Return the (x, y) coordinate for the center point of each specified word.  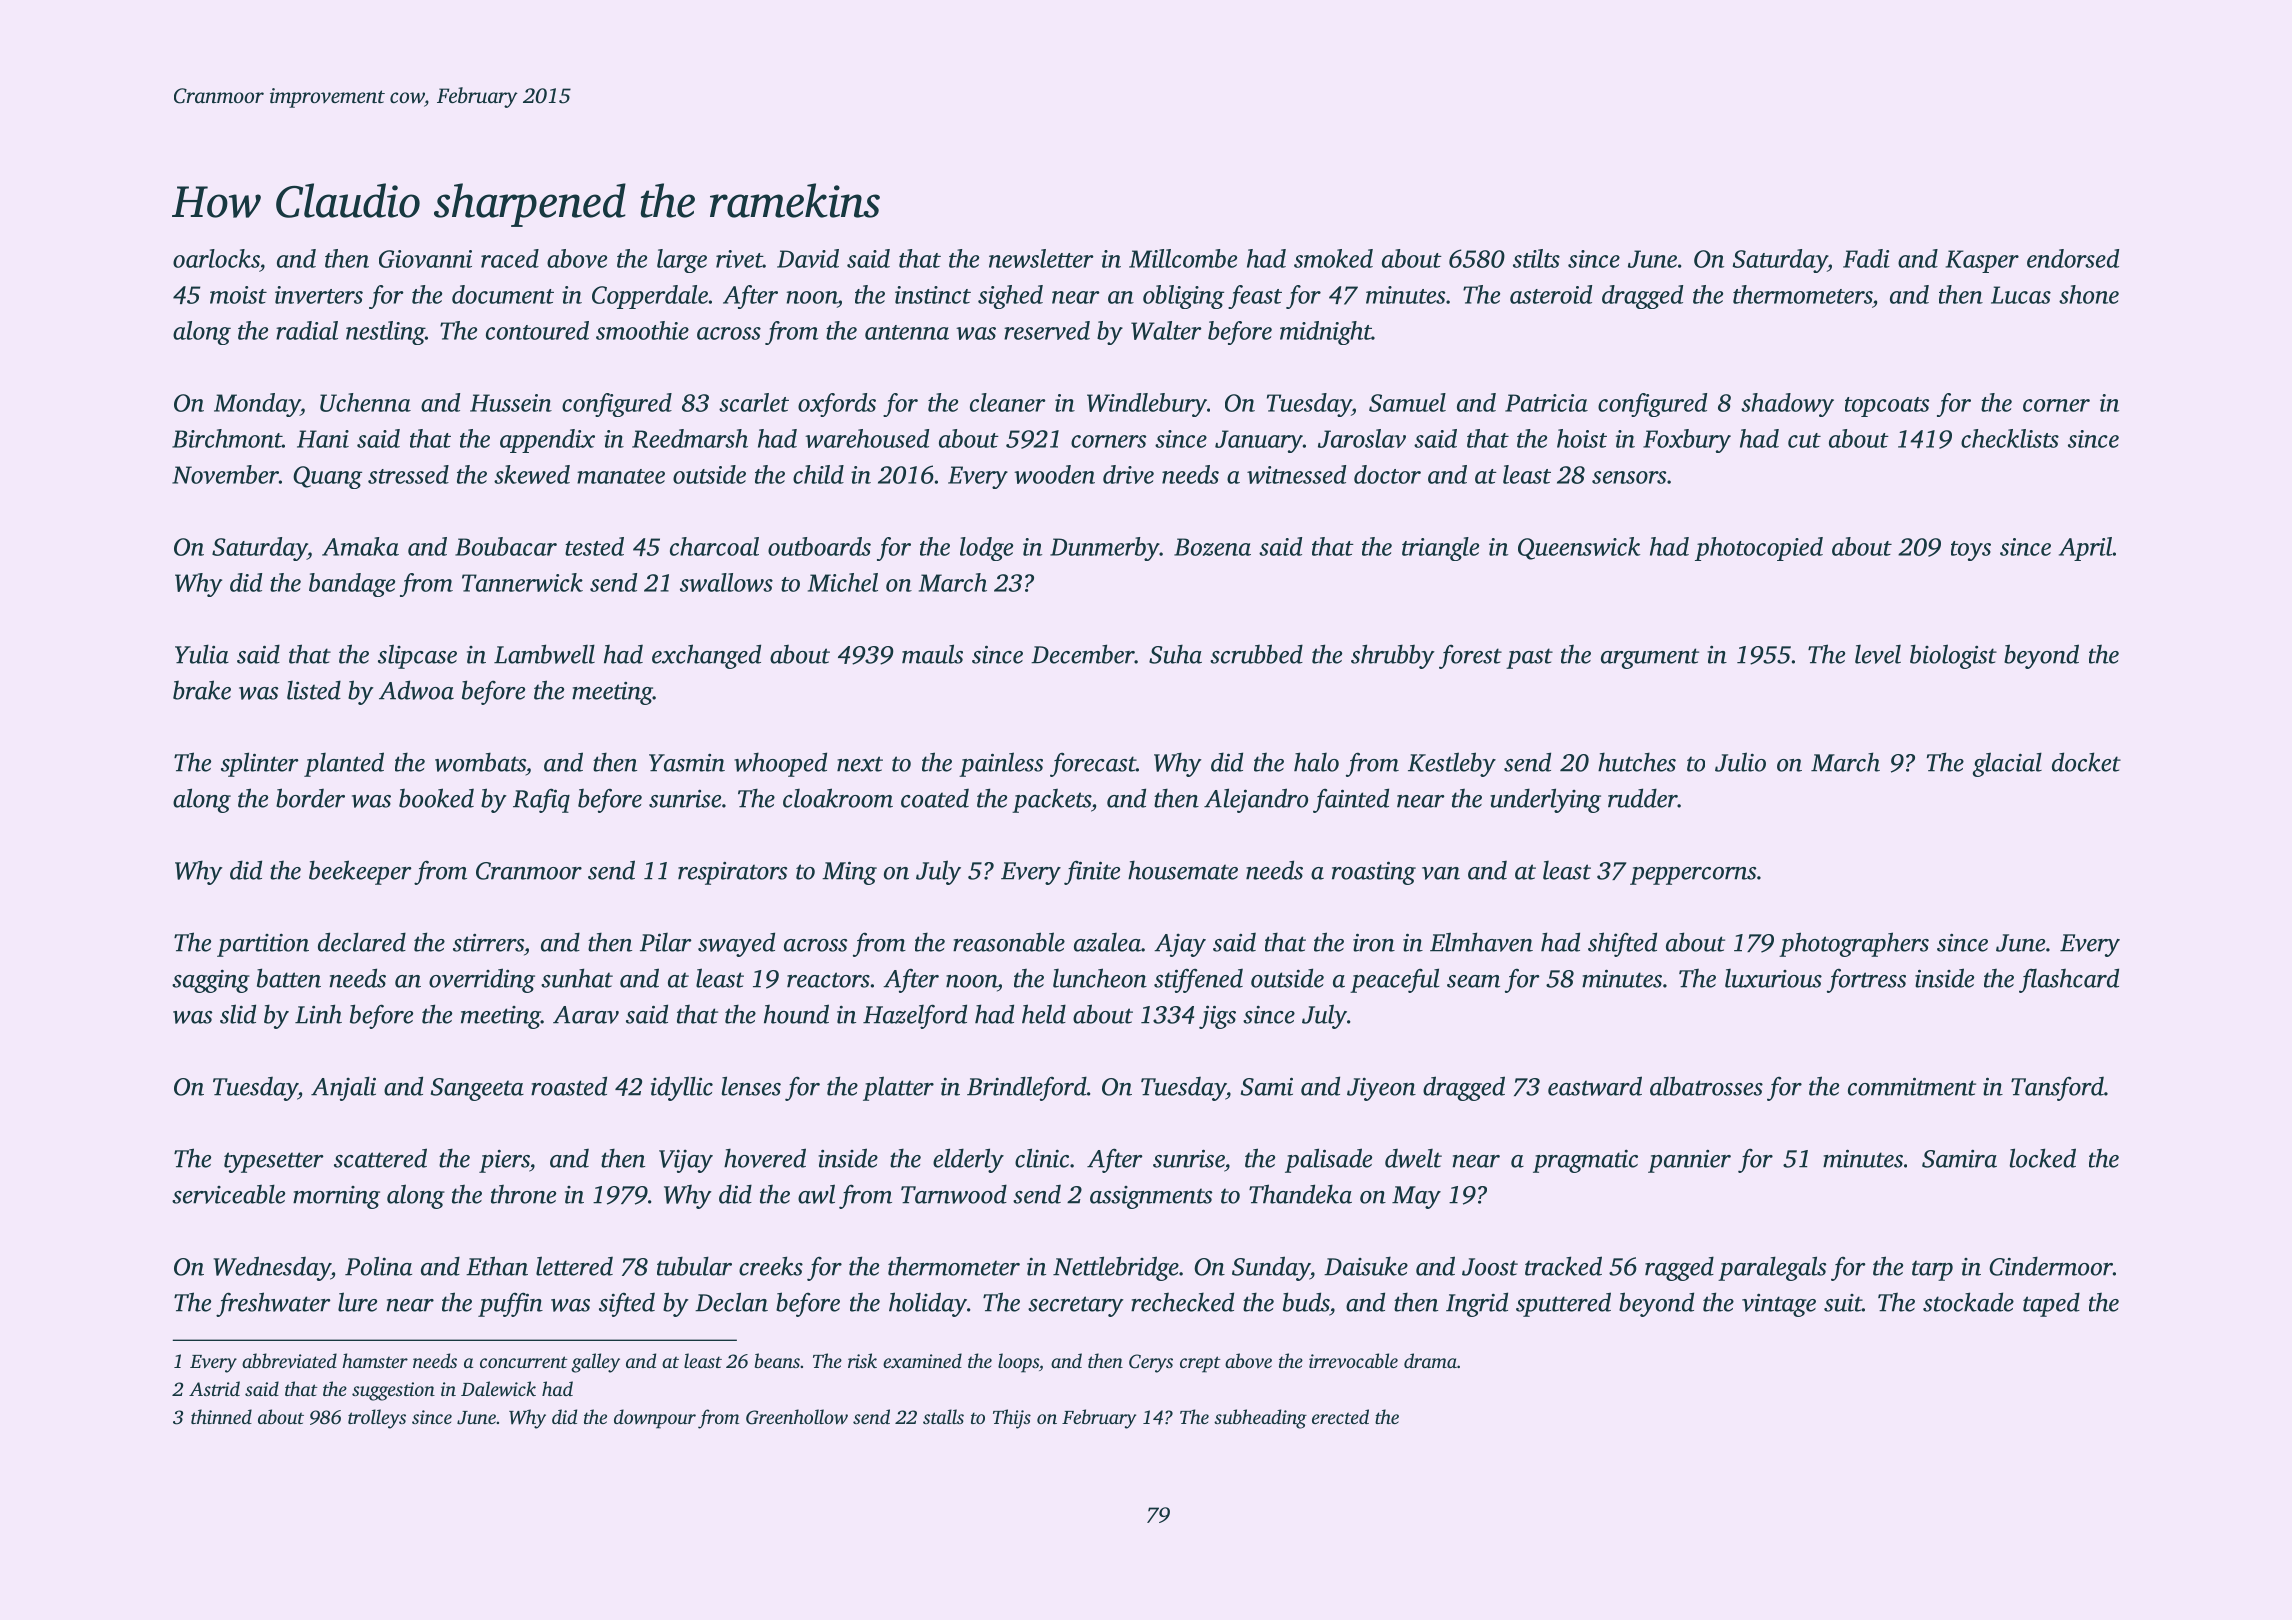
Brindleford (1027, 1088)
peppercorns (1693, 876)
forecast (1093, 764)
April (2085, 549)
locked (2043, 1158)
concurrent (524, 1362)
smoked (1333, 258)
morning (336, 1197)
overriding (482, 980)
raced (510, 258)
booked (436, 798)
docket (2086, 762)
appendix (547, 441)
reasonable (1009, 942)
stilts (1536, 258)
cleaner (1008, 402)
